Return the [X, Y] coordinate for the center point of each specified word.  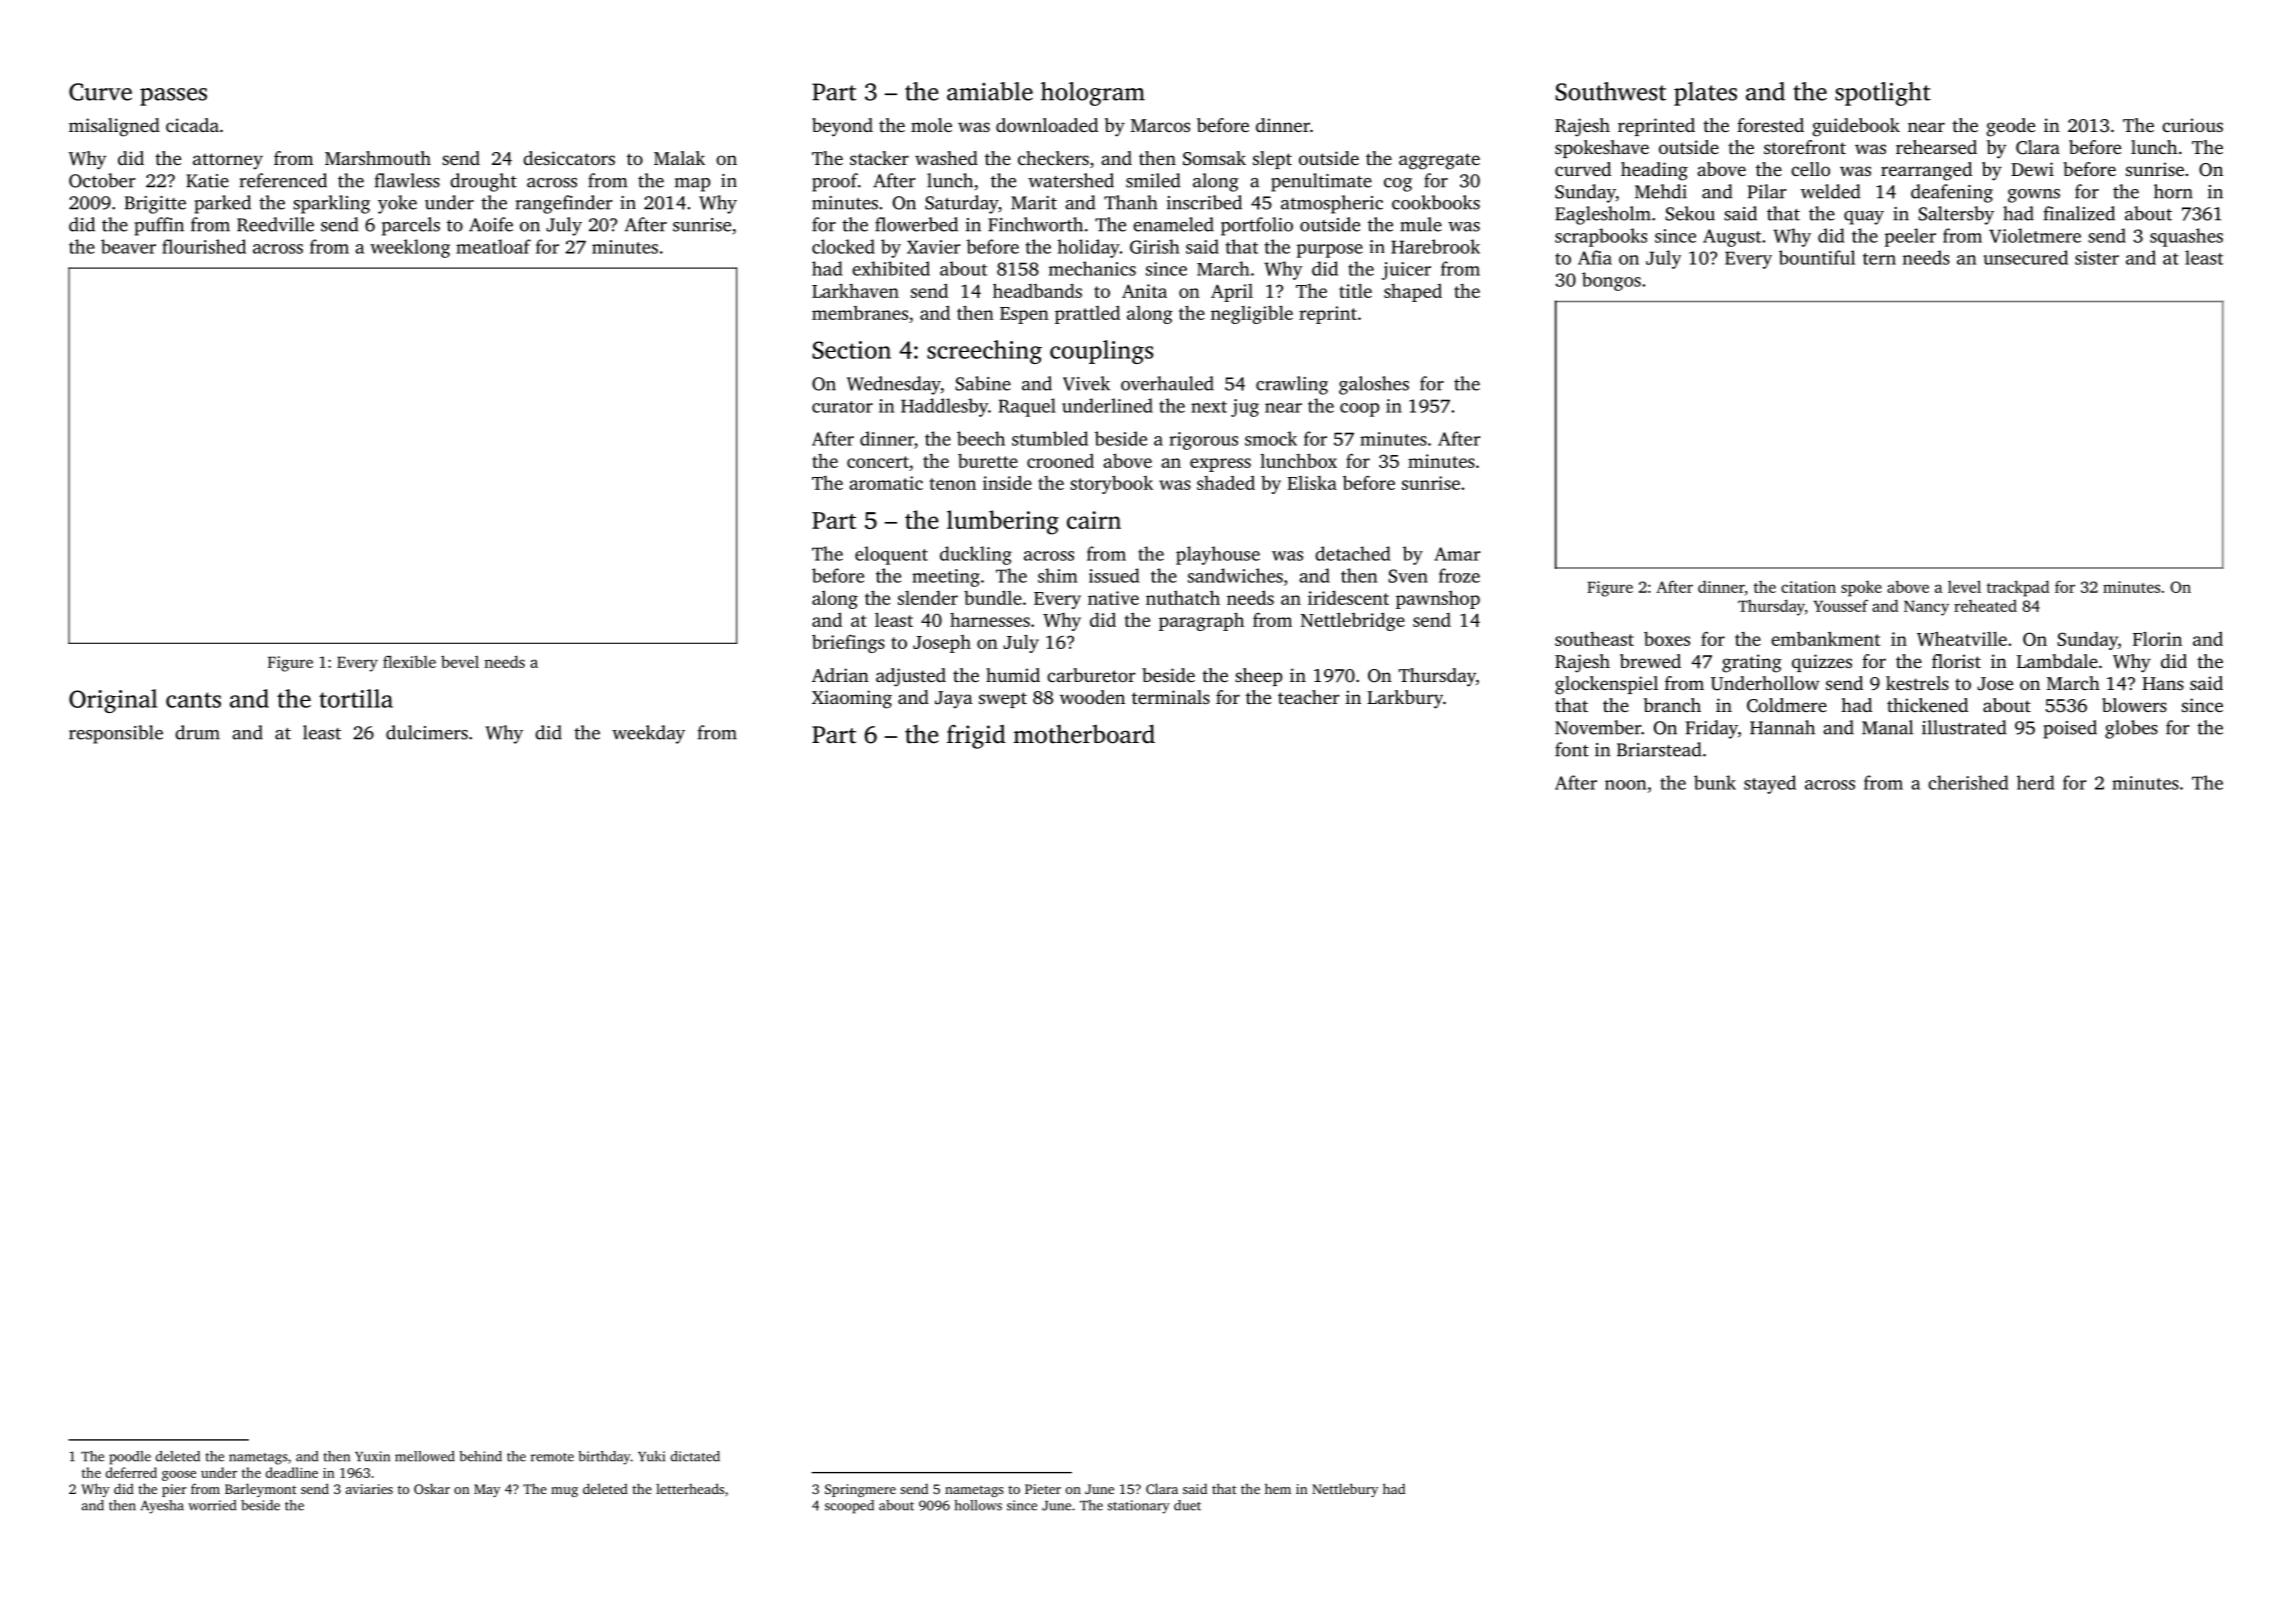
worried [212, 1505]
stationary [1138, 1507]
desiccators [569, 158]
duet [1187, 1505]
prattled [1087, 314]
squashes [2186, 237]
